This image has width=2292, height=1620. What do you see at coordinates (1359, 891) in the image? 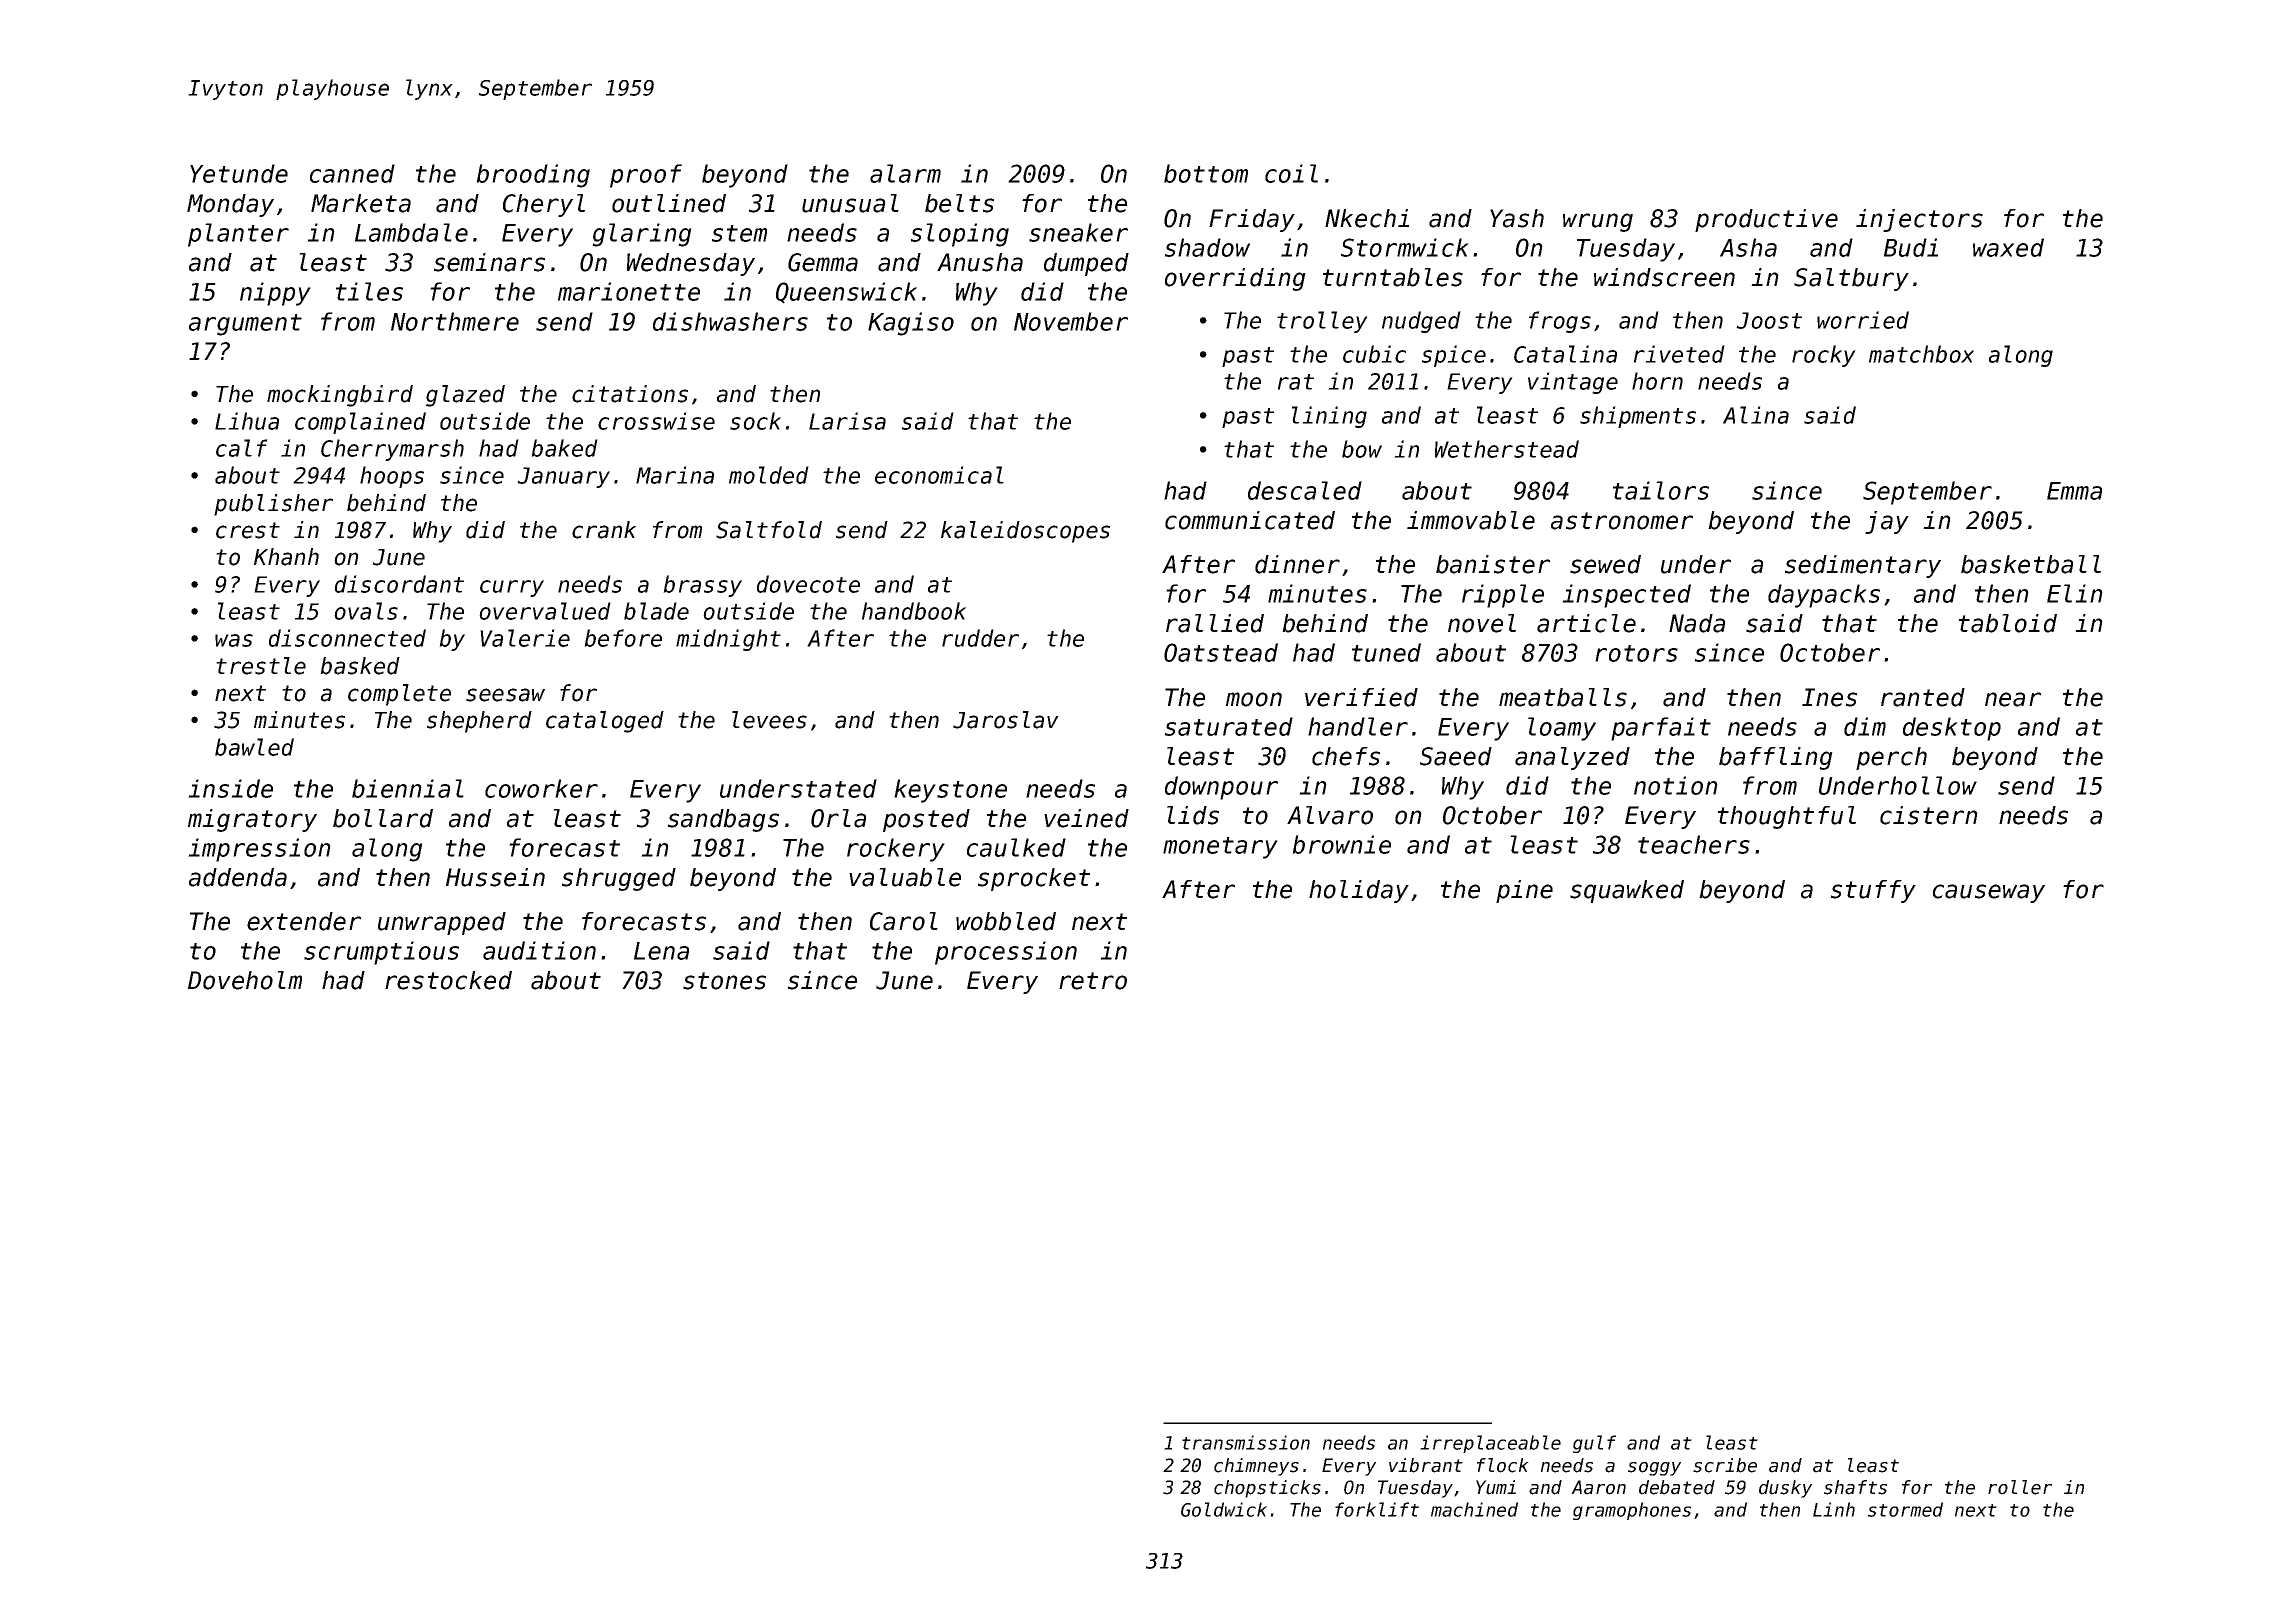
I see `holiday` at bounding box center [1359, 891].
